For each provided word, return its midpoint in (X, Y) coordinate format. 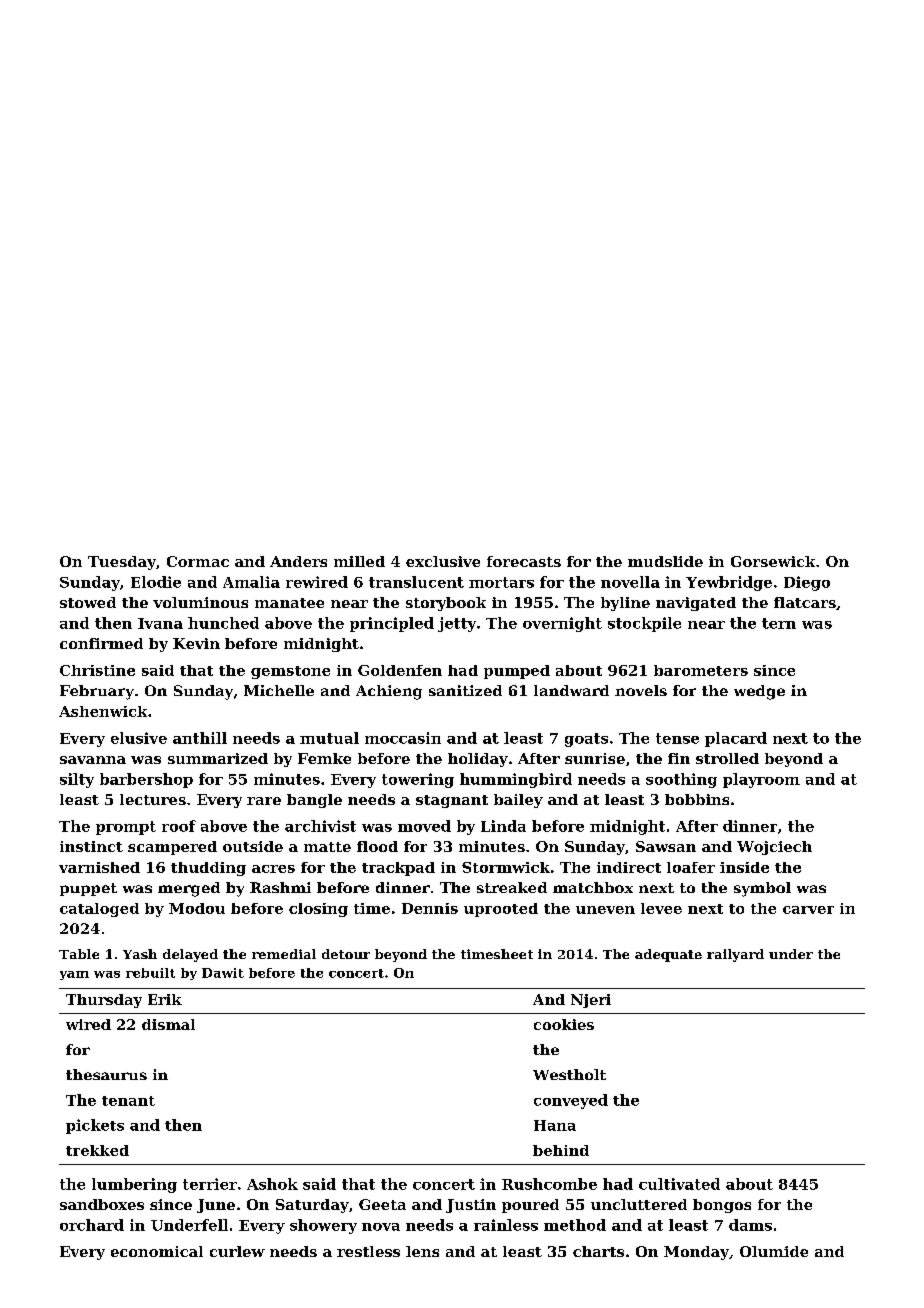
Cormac (198, 561)
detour (346, 954)
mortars (501, 582)
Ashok (272, 1184)
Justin (471, 1206)
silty (77, 780)
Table (79, 954)
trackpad (398, 869)
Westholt (569, 1074)
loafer (691, 867)
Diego (807, 583)
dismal (168, 1024)
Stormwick (506, 867)
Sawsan (666, 846)
